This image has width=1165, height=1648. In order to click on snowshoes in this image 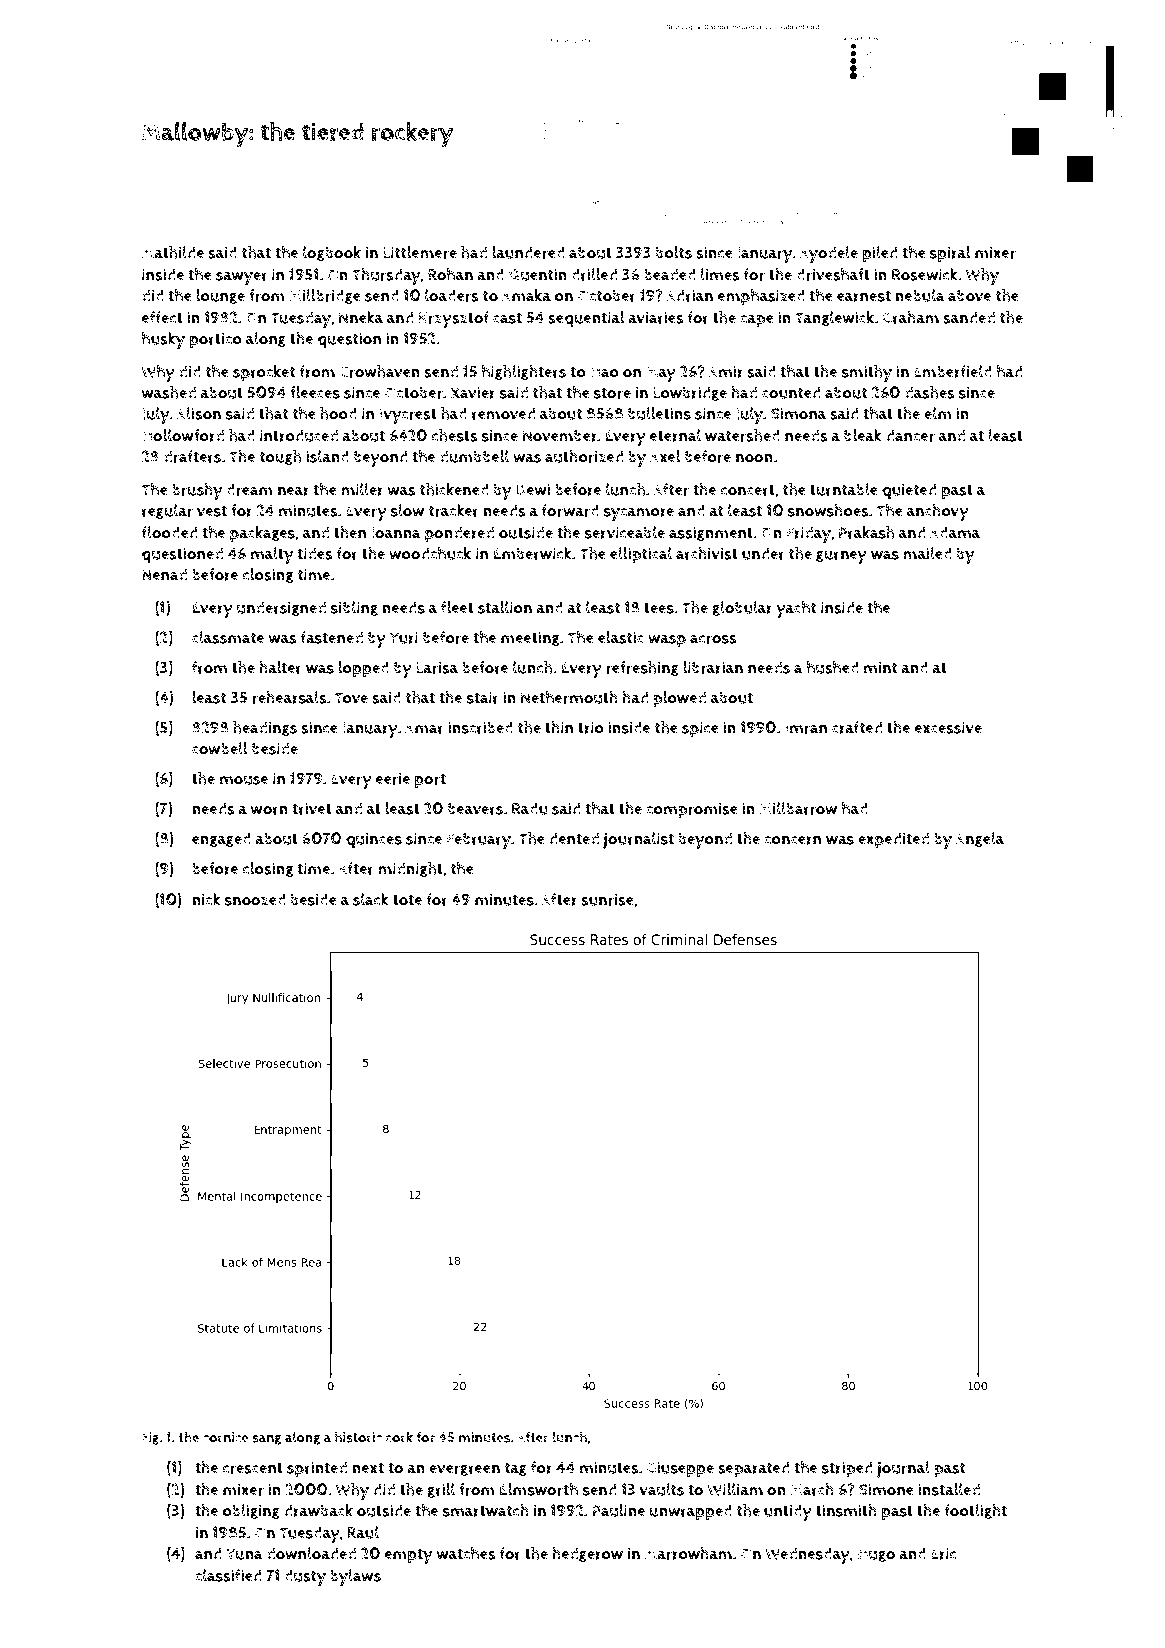, I will do `click(828, 510)`.
